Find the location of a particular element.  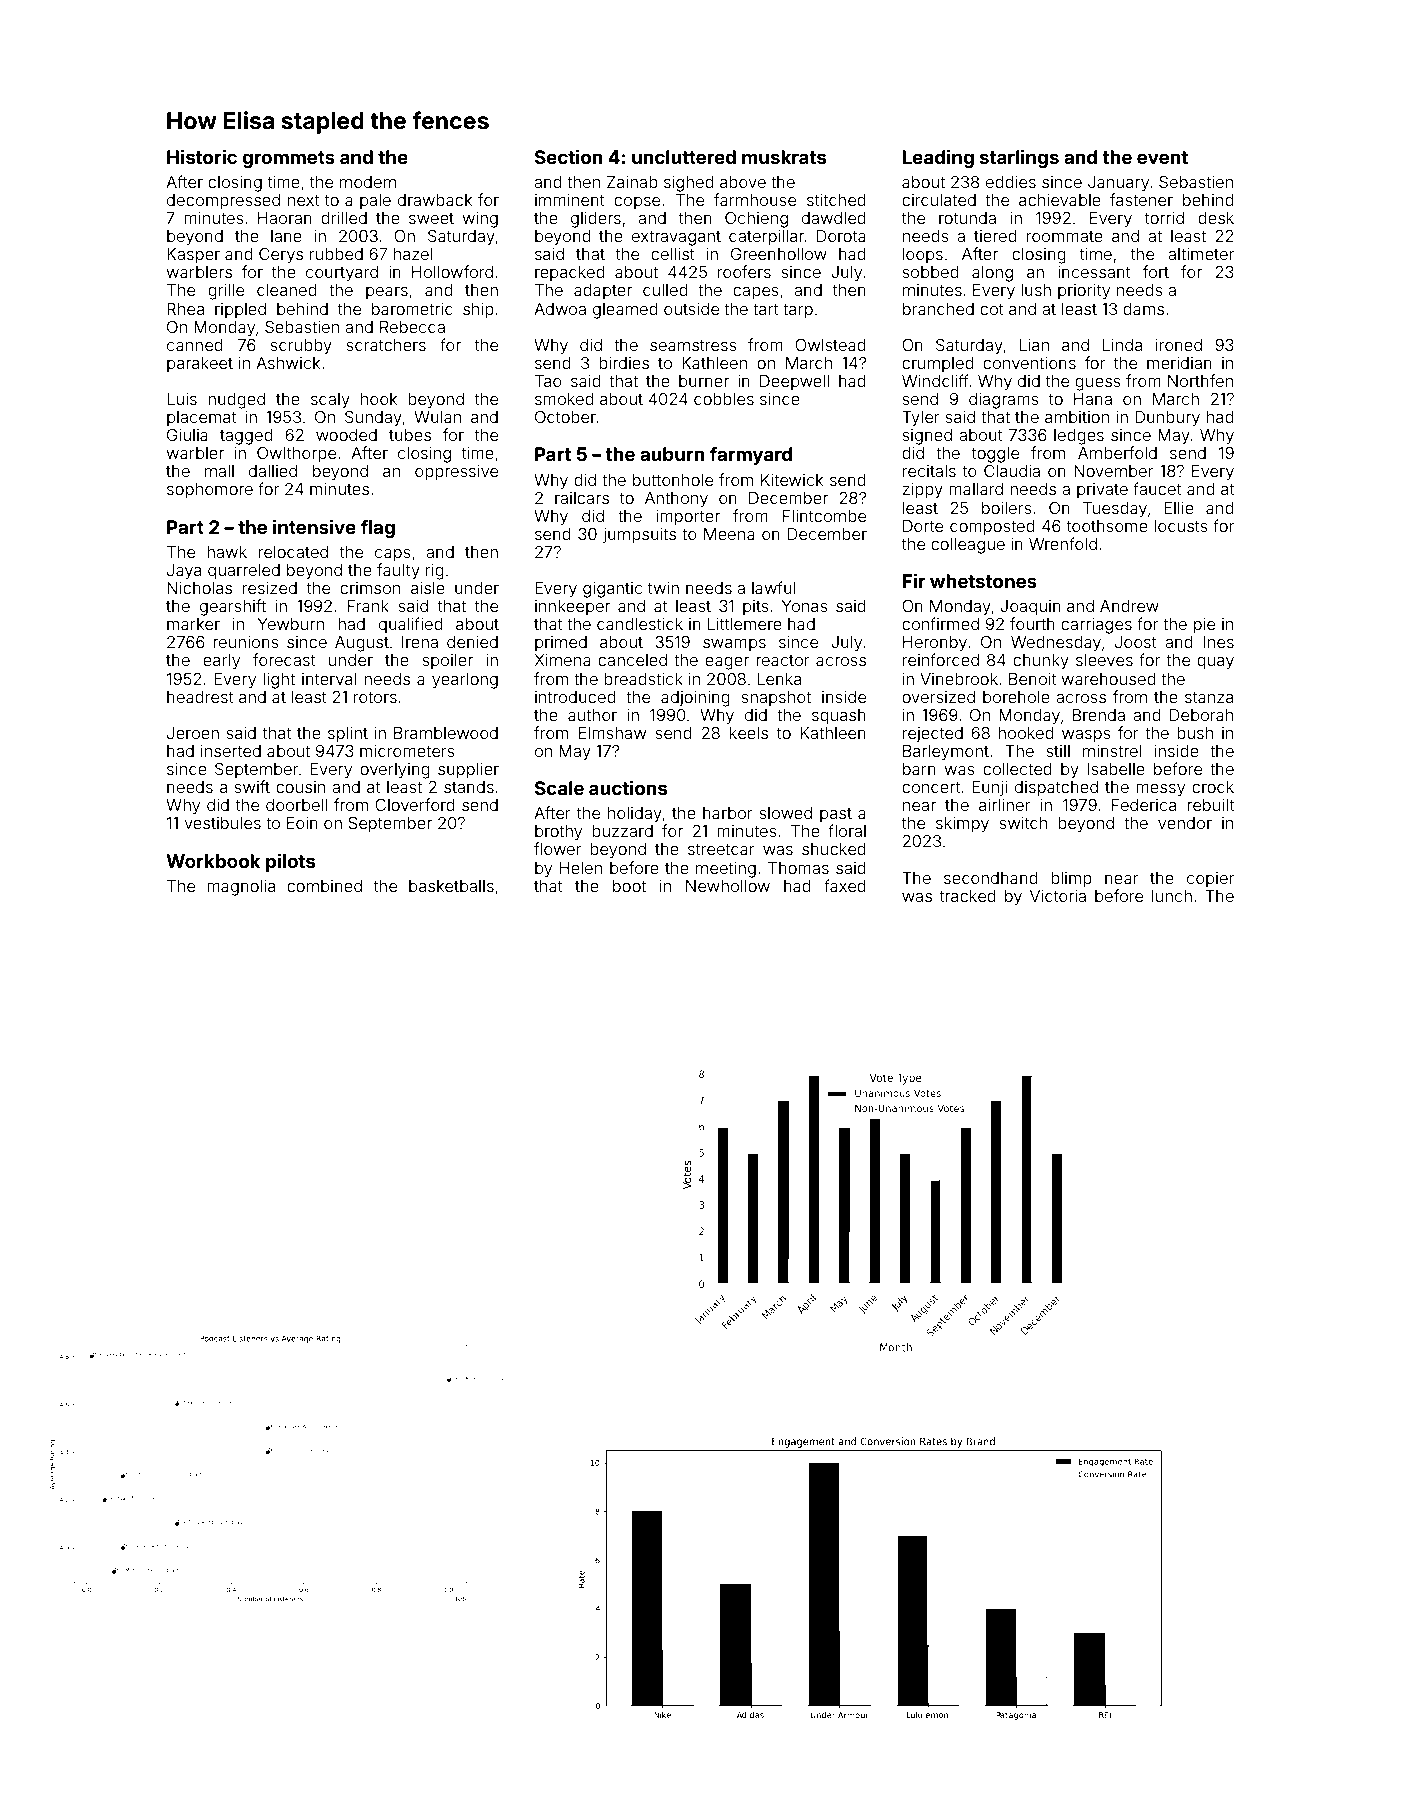

fort is located at coordinates (1155, 271).
